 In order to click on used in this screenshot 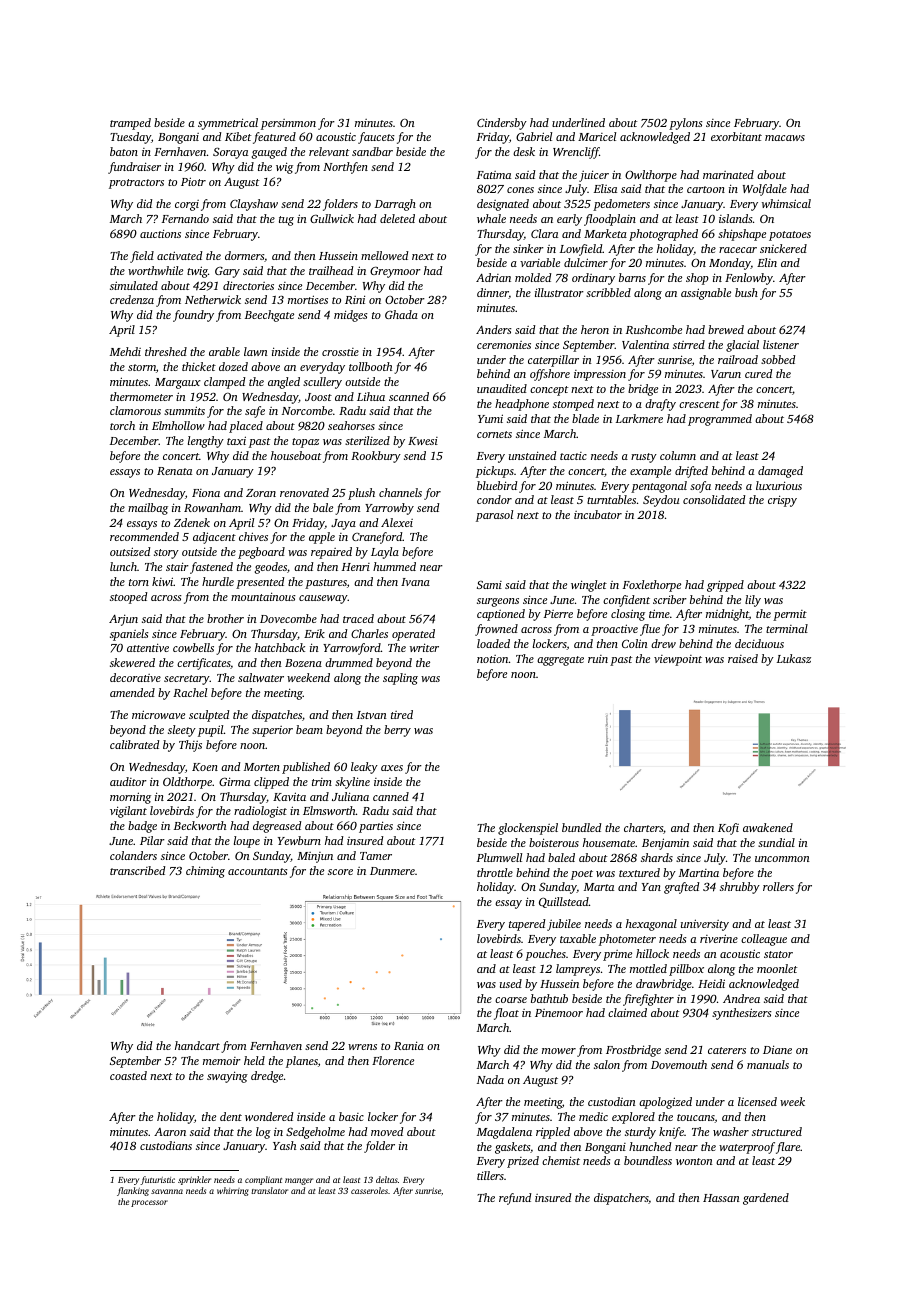, I will do `click(511, 983)`.
